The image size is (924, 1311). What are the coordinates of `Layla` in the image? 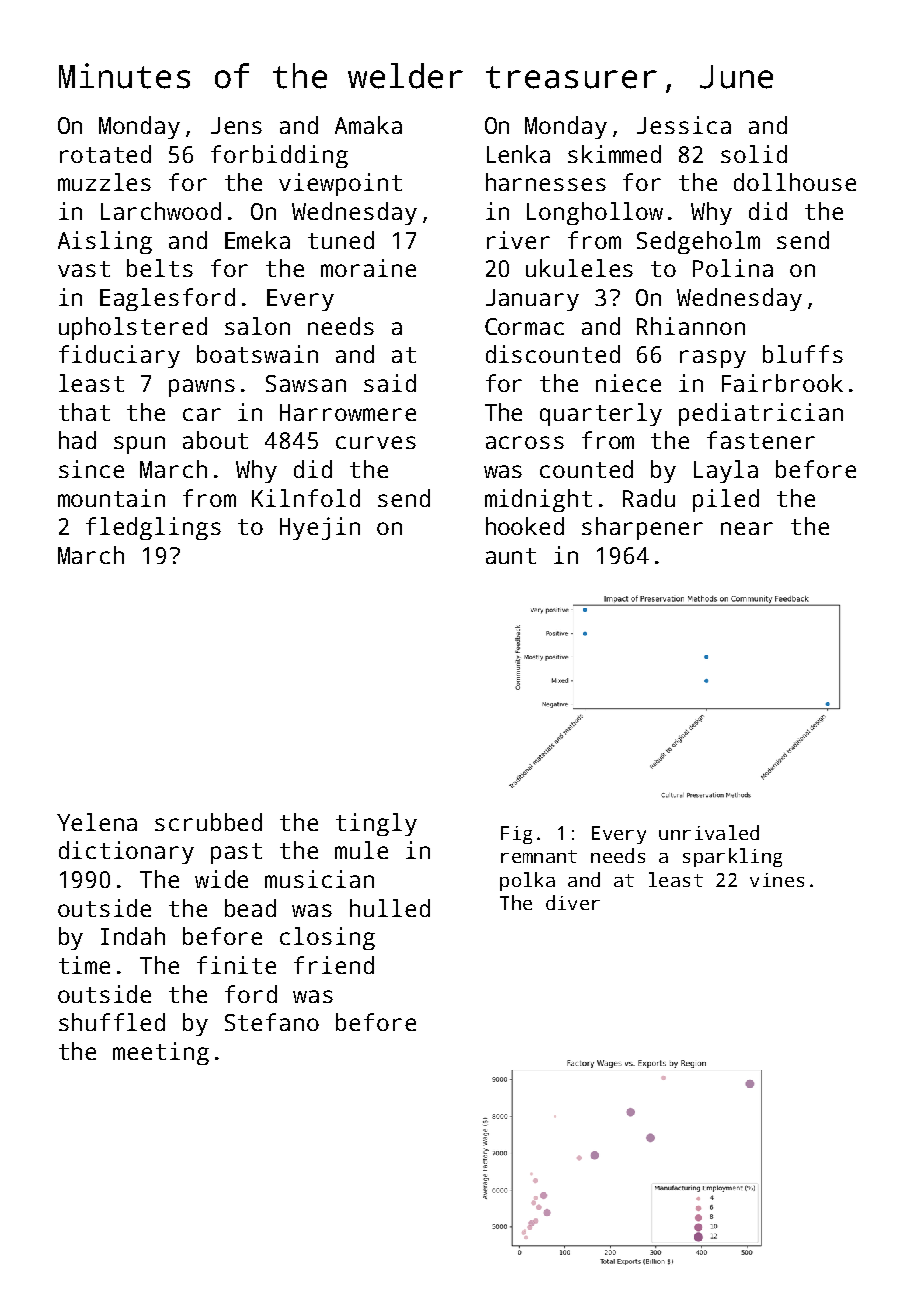 It's located at (726, 471).
